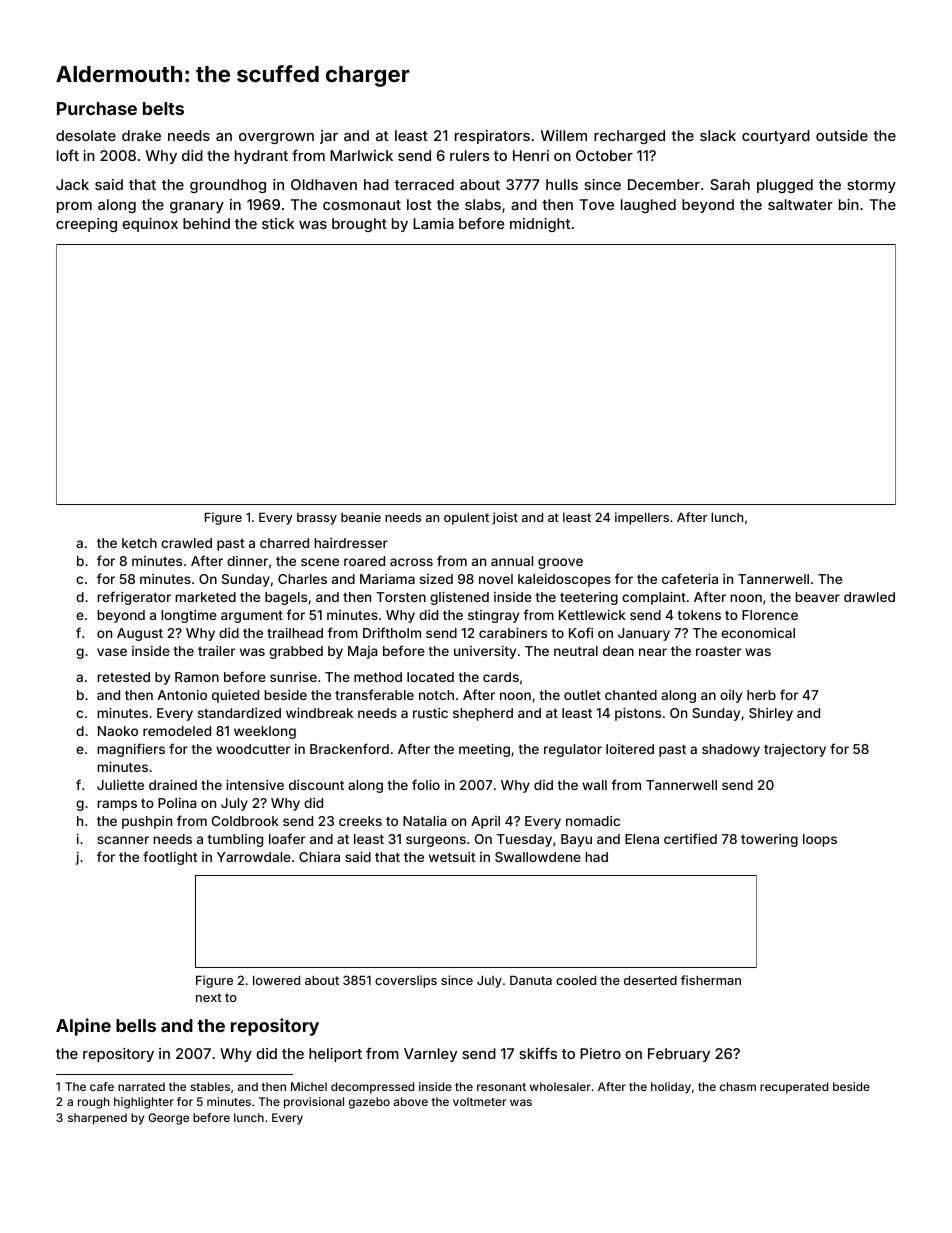 Image resolution: width=952 pixels, height=1233 pixels. What do you see at coordinates (505, 518) in the page?
I see `joist` at bounding box center [505, 518].
